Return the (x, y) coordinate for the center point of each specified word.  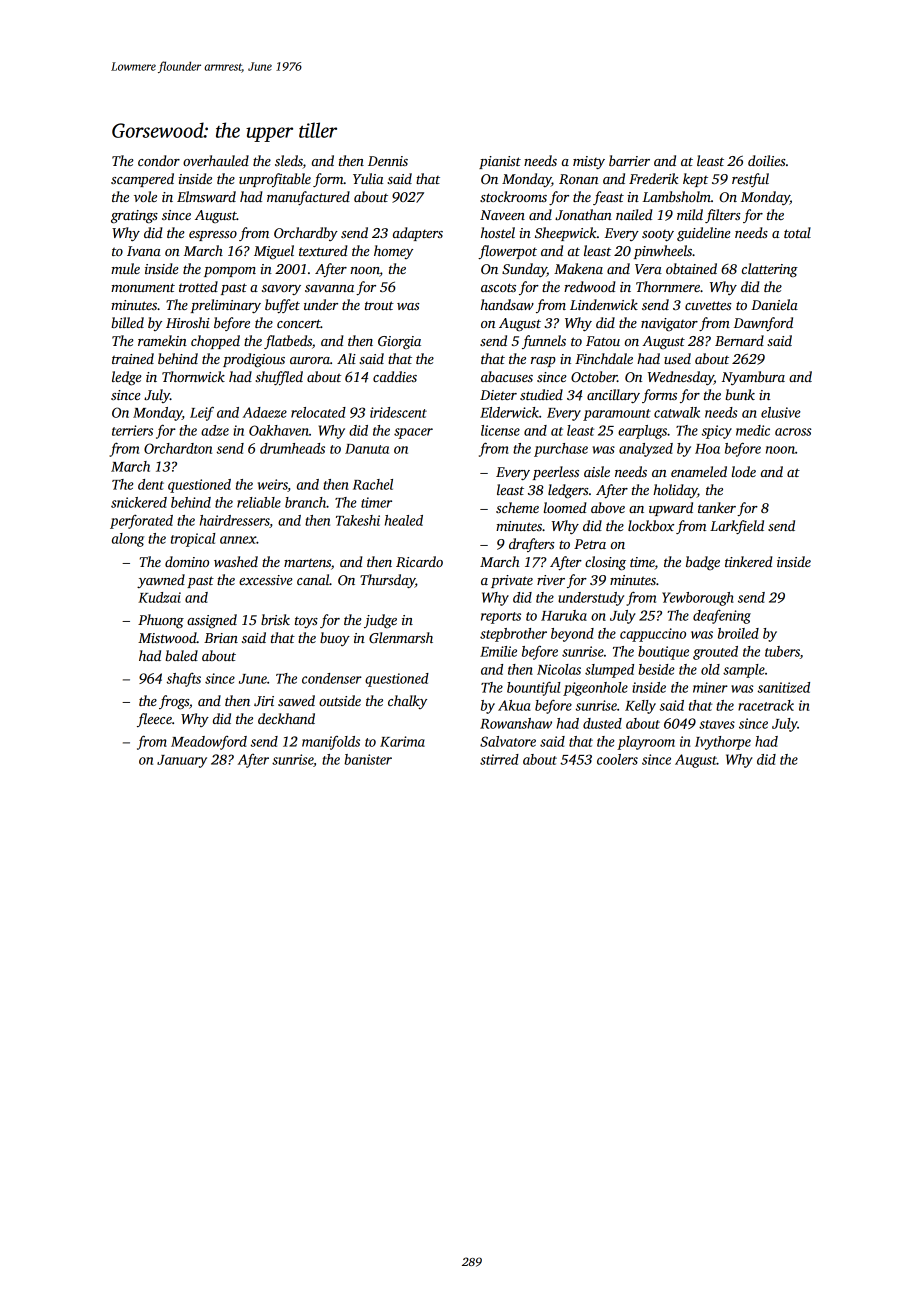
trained (133, 358)
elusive (780, 412)
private (512, 581)
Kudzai (159, 597)
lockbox (651, 525)
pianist (500, 162)
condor (159, 160)
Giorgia (399, 342)
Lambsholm (677, 196)
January (182, 761)
